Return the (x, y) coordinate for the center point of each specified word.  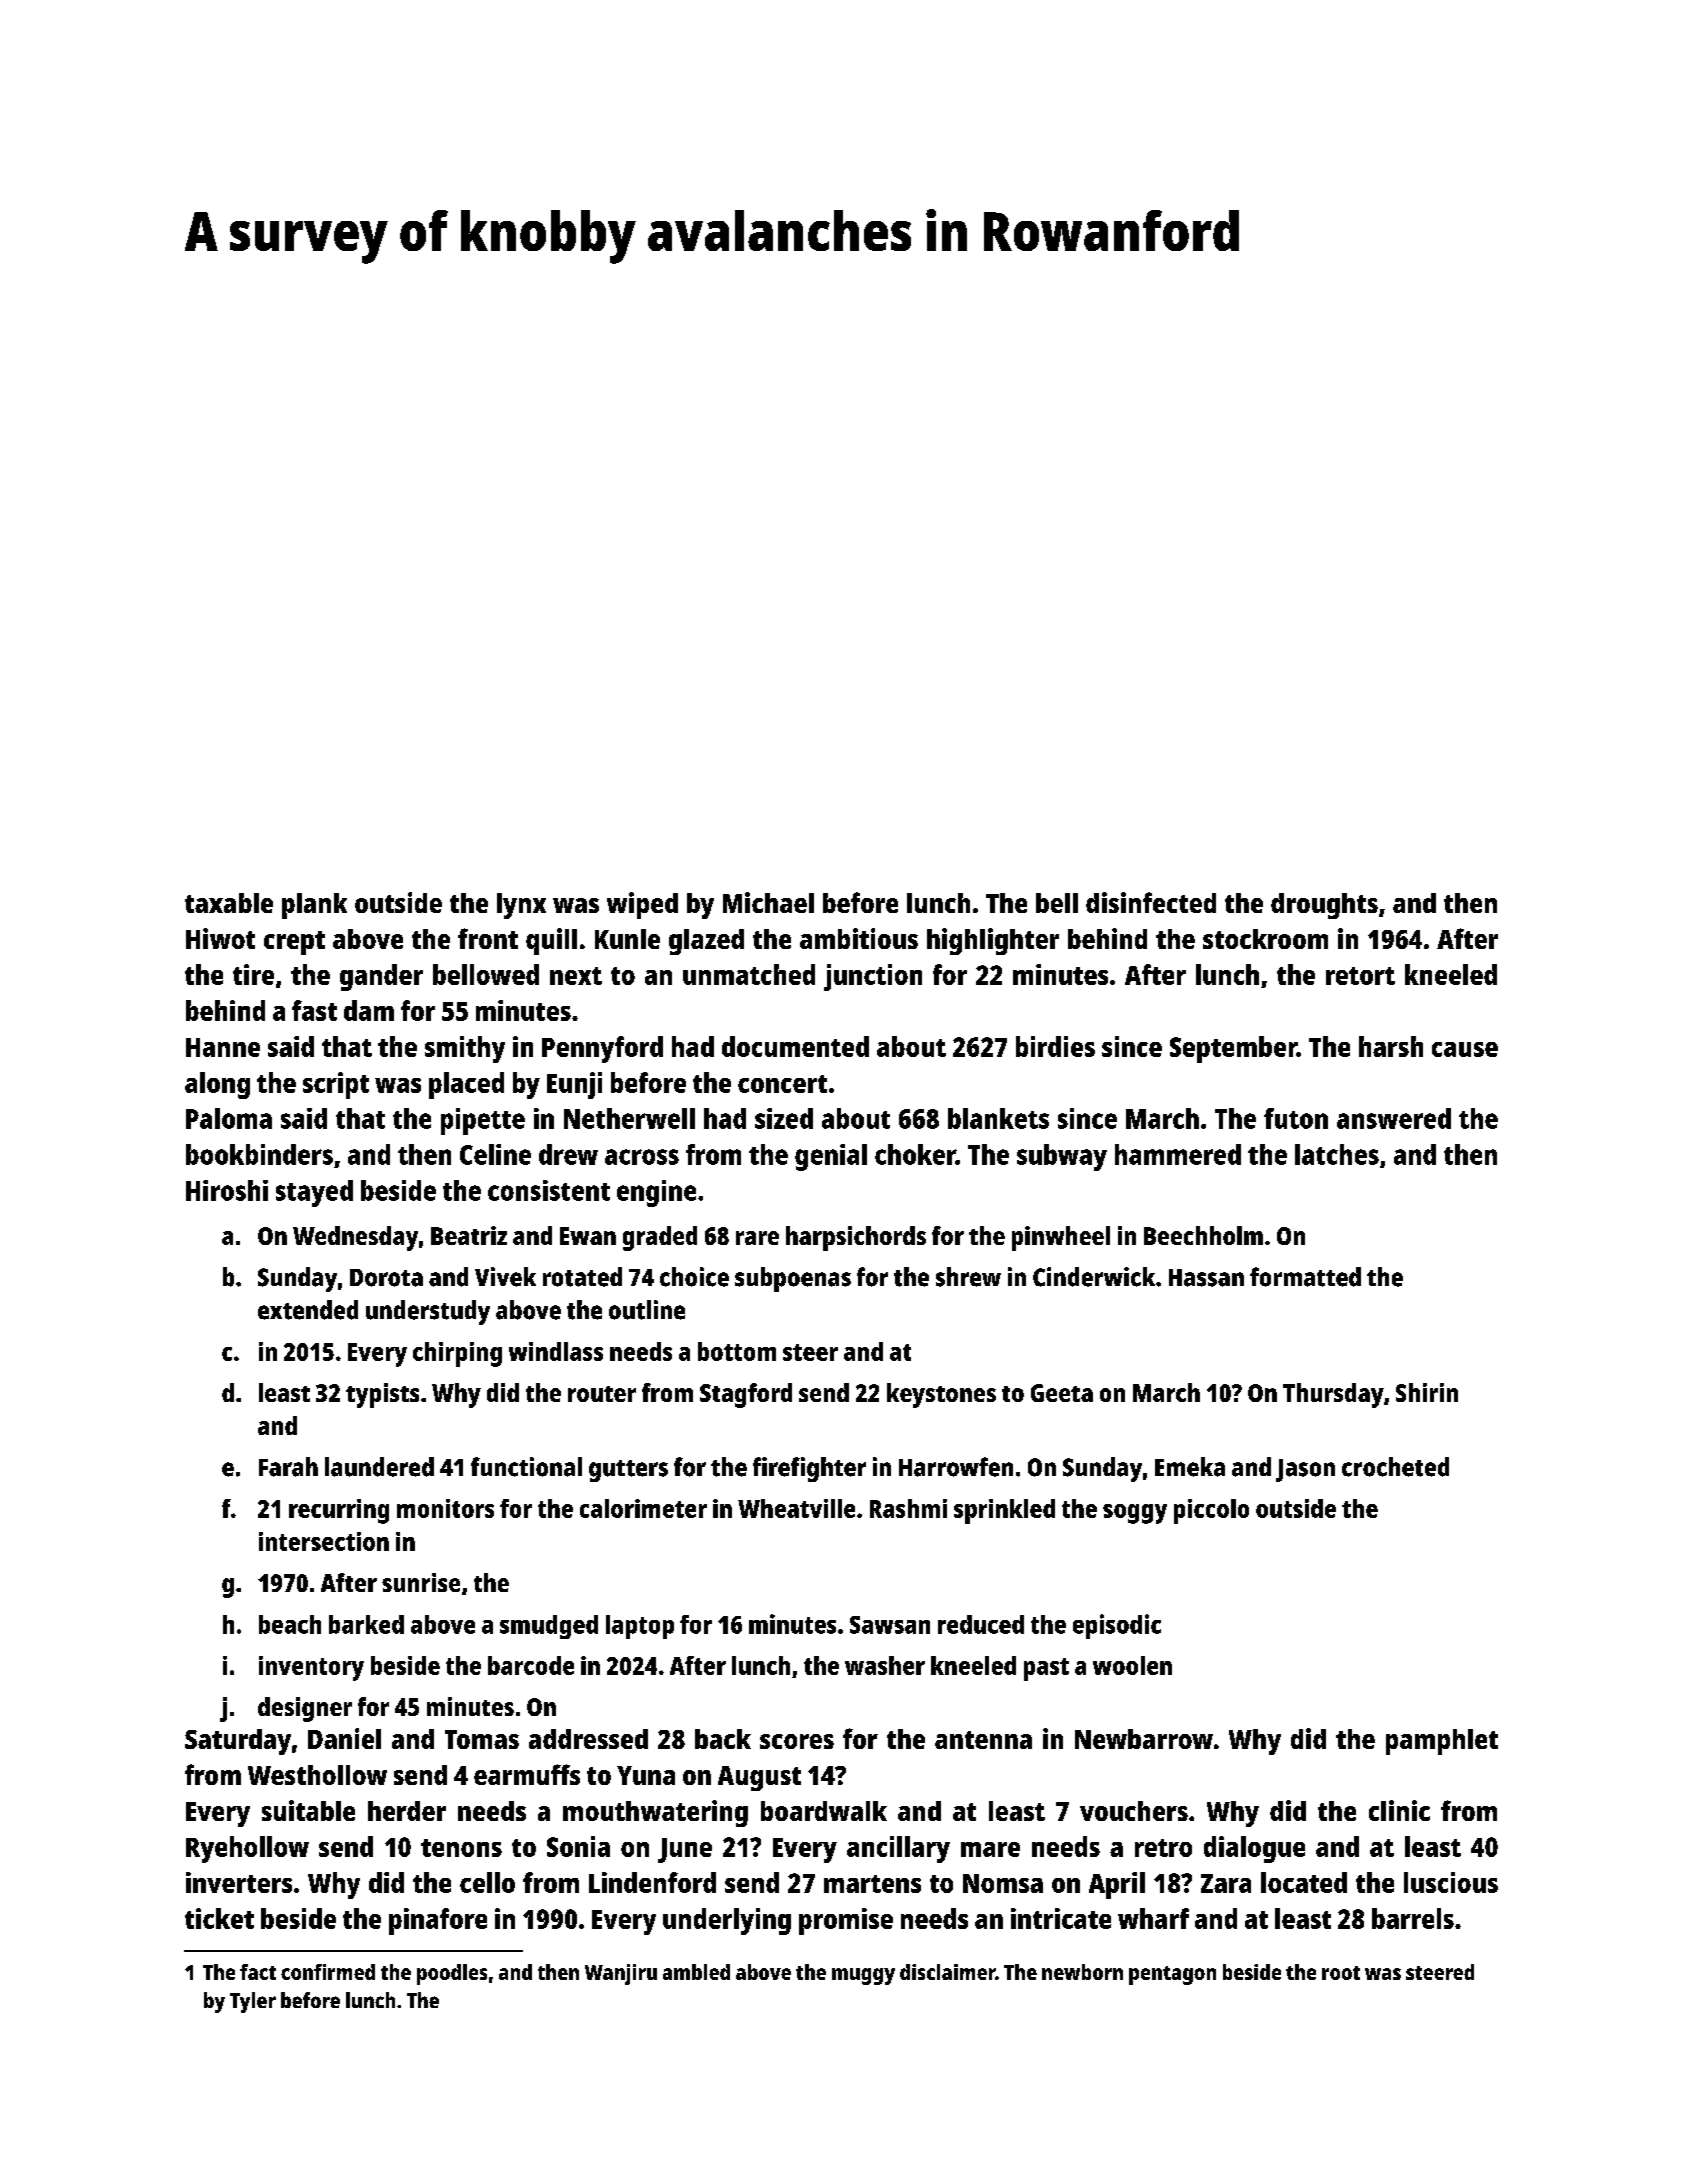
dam (369, 1010)
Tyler (253, 2002)
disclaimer (947, 1972)
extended (308, 1310)
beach (290, 1624)
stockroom (1265, 939)
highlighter (993, 941)
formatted (1305, 1277)
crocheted (1395, 1467)
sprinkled (1004, 1511)
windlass (556, 1351)
